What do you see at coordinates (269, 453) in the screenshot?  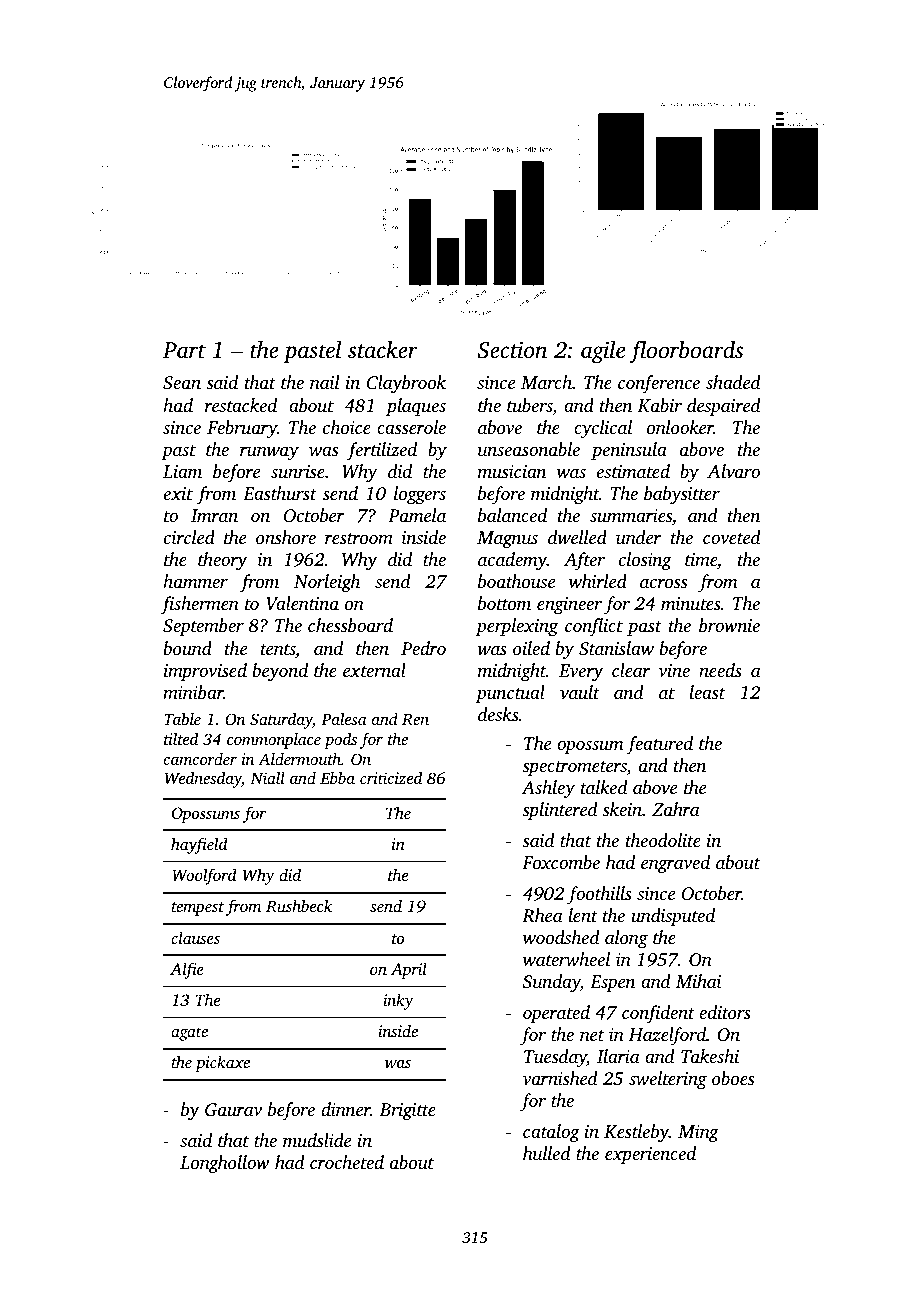 I see `runway` at bounding box center [269, 453].
